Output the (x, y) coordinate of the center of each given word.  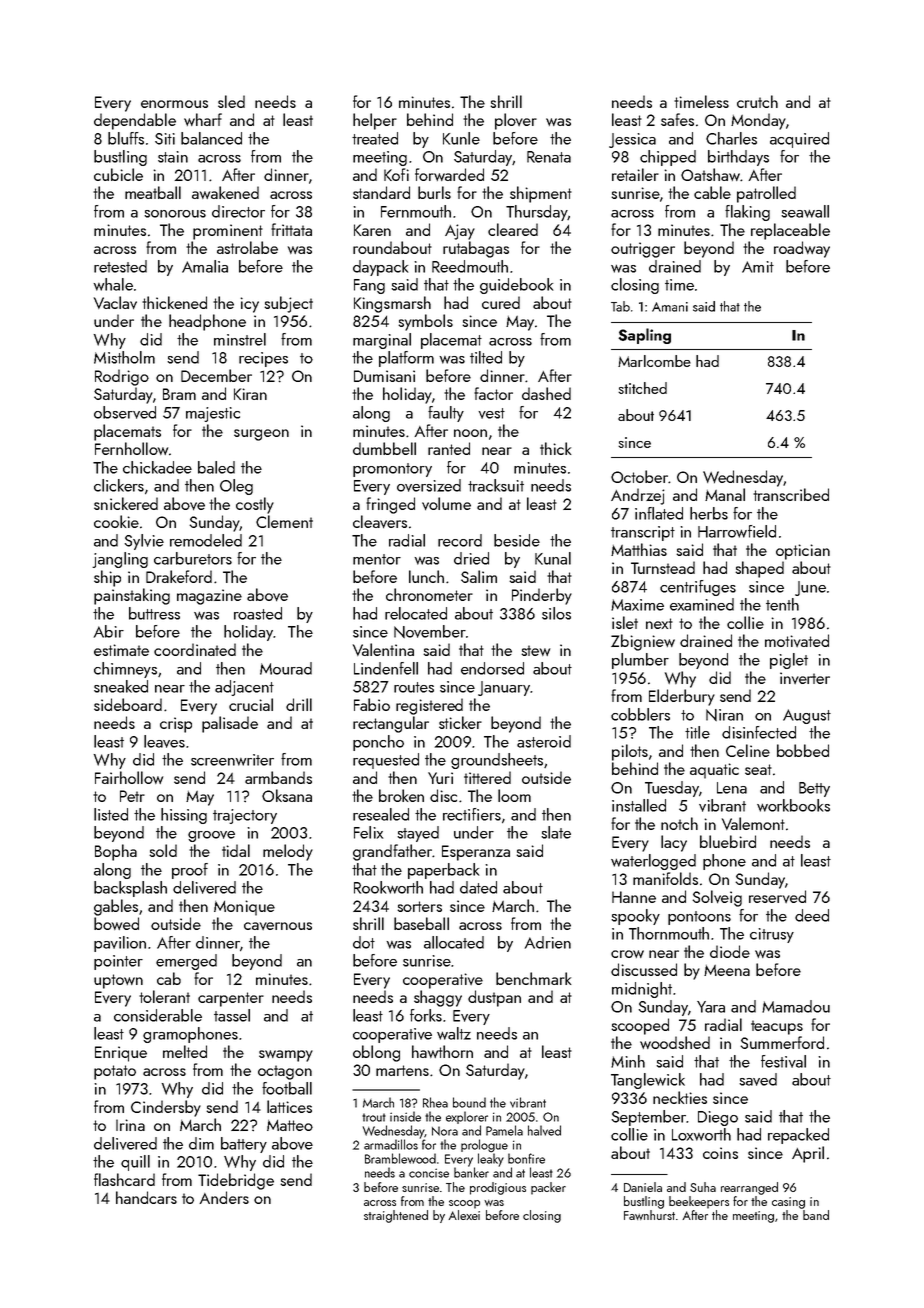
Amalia (205, 266)
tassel (232, 1015)
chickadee (157, 467)
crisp (176, 725)
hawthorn (442, 1051)
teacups (777, 1027)
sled (231, 101)
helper (375, 121)
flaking (747, 213)
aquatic (714, 771)
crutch (757, 101)
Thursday (537, 213)
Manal (725, 494)
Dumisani (384, 376)
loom (514, 795)
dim (201, 1143)
